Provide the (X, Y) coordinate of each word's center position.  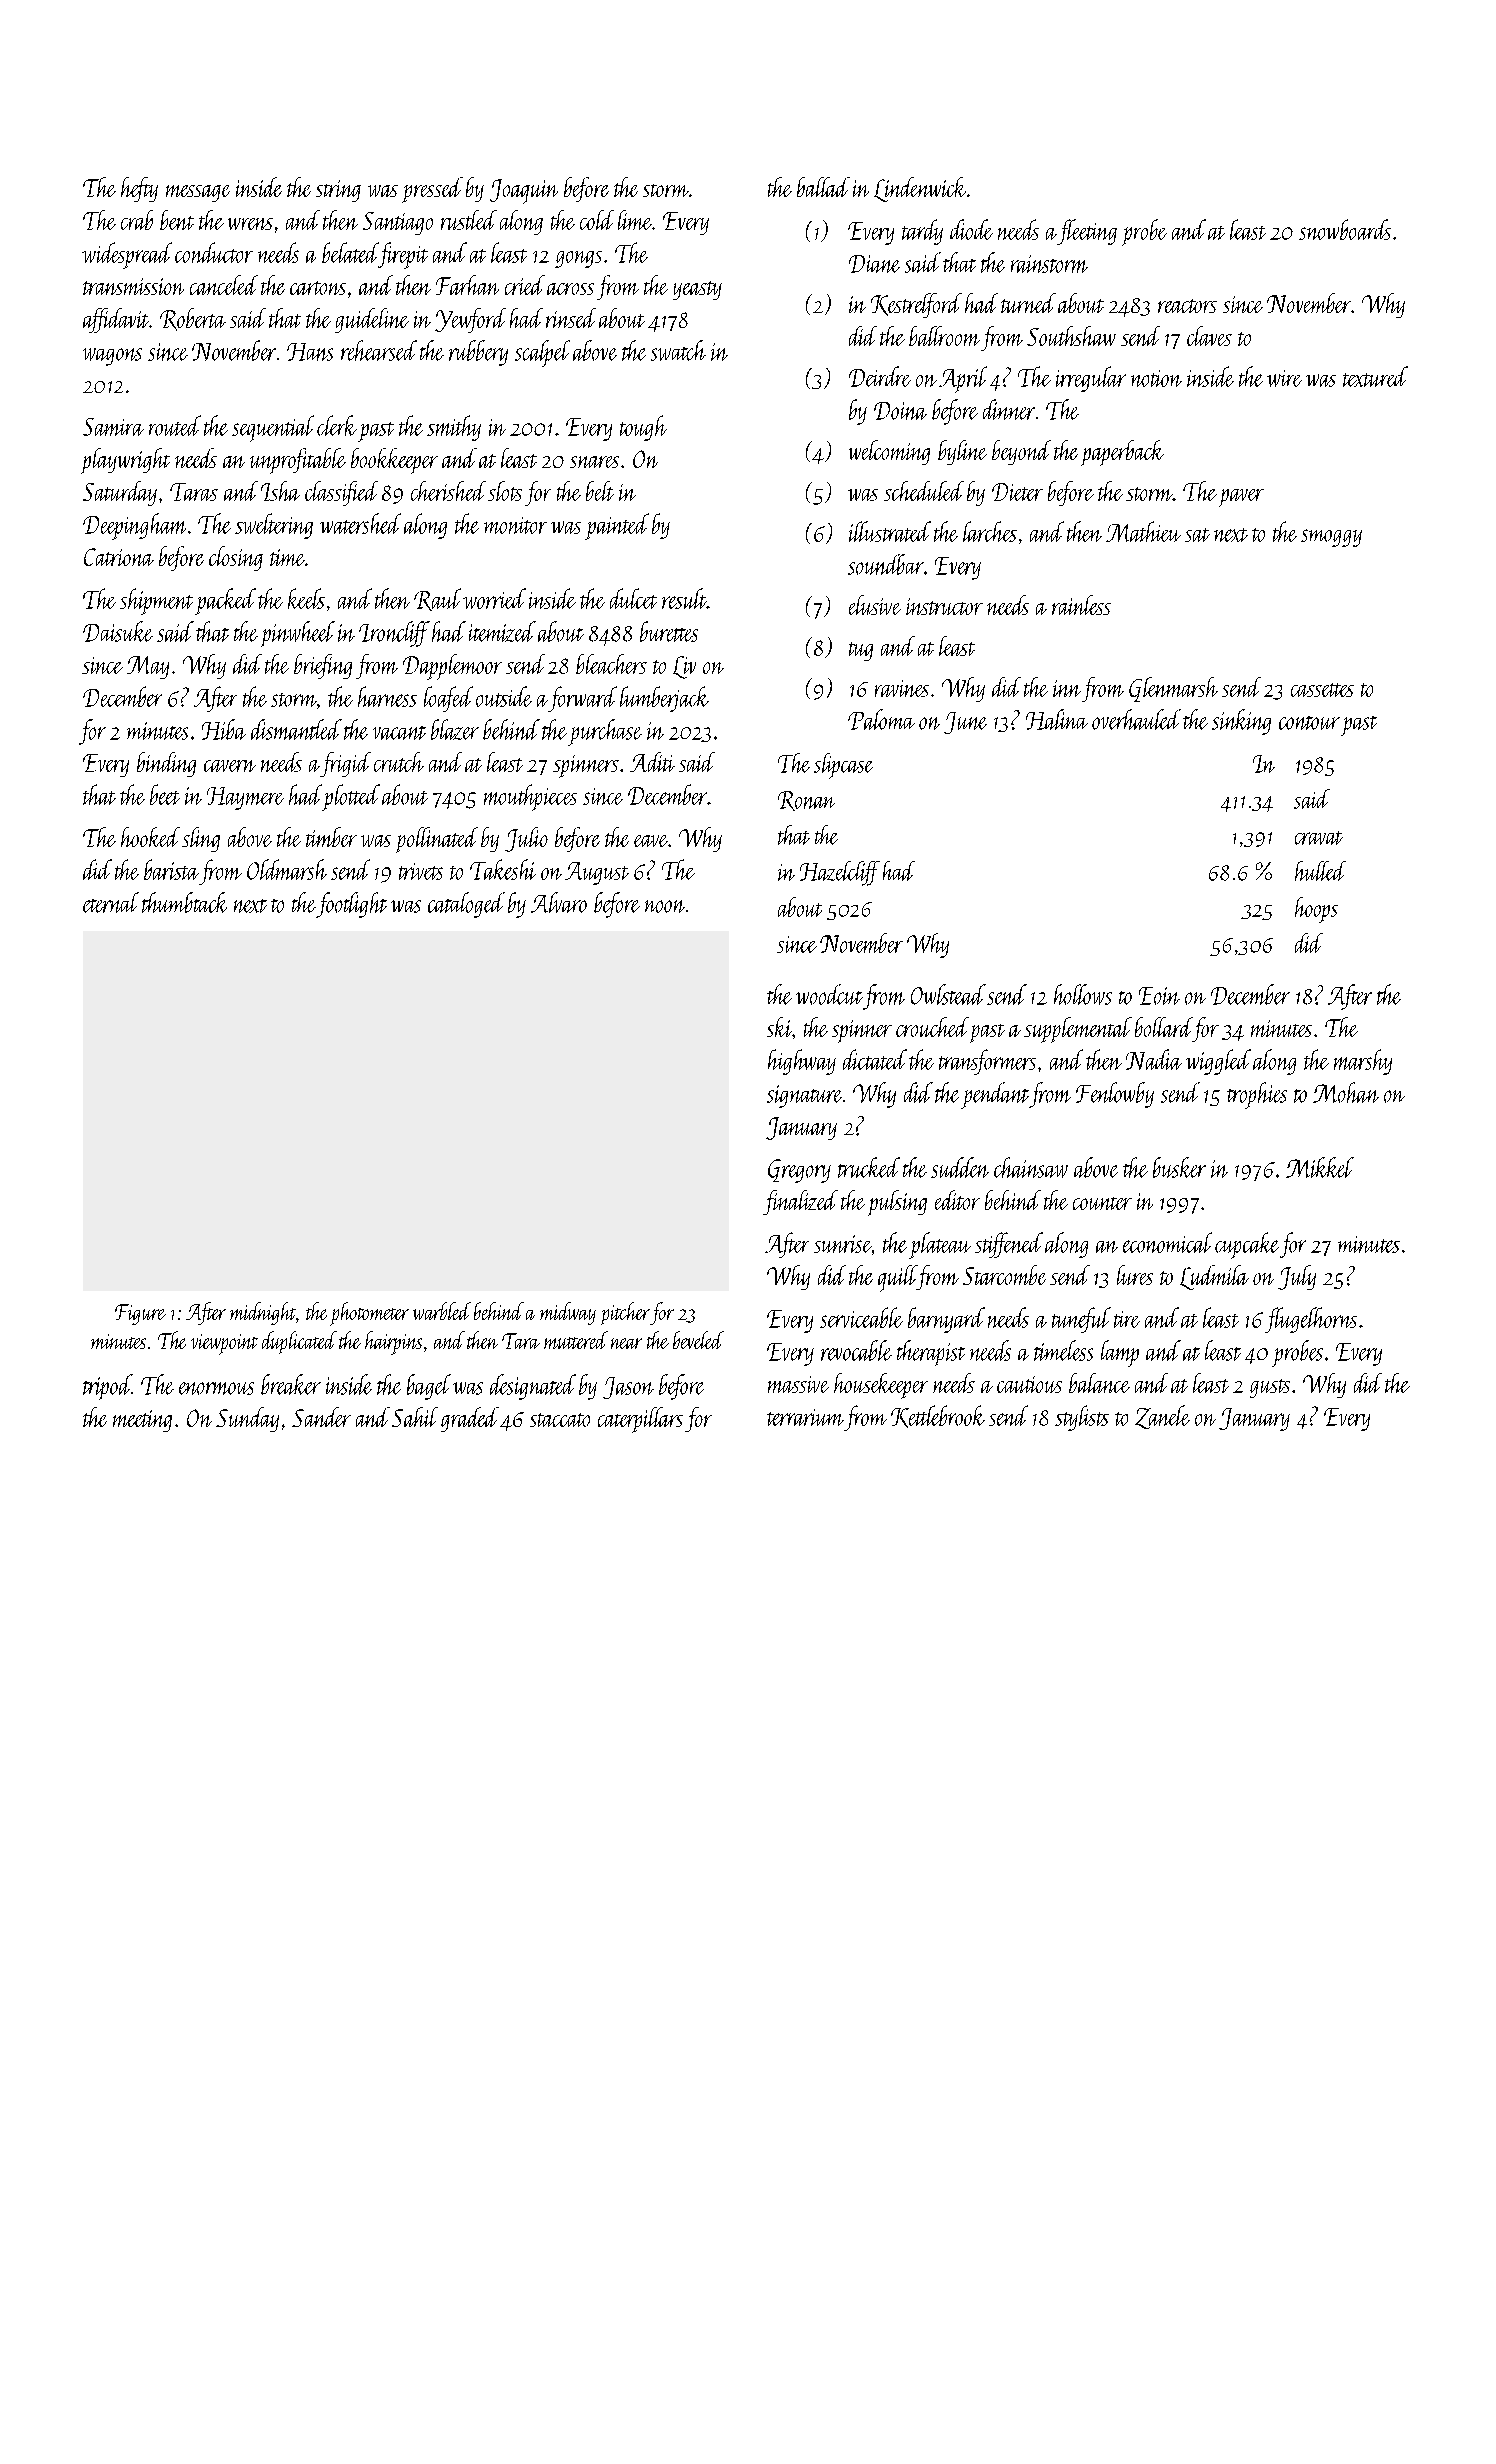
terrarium (805, 1417)
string (338, 191)
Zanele (1162, 1417)
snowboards (1345, 229)
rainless (1081, 605)
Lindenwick (920, 189)
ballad (823, 187)
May (148, 667)
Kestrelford (916, 305)
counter (1102, 1203)
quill (897, 1278)
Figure (140, 1314)
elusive (875, 605)
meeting (142, 1421)
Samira (113, 427)
